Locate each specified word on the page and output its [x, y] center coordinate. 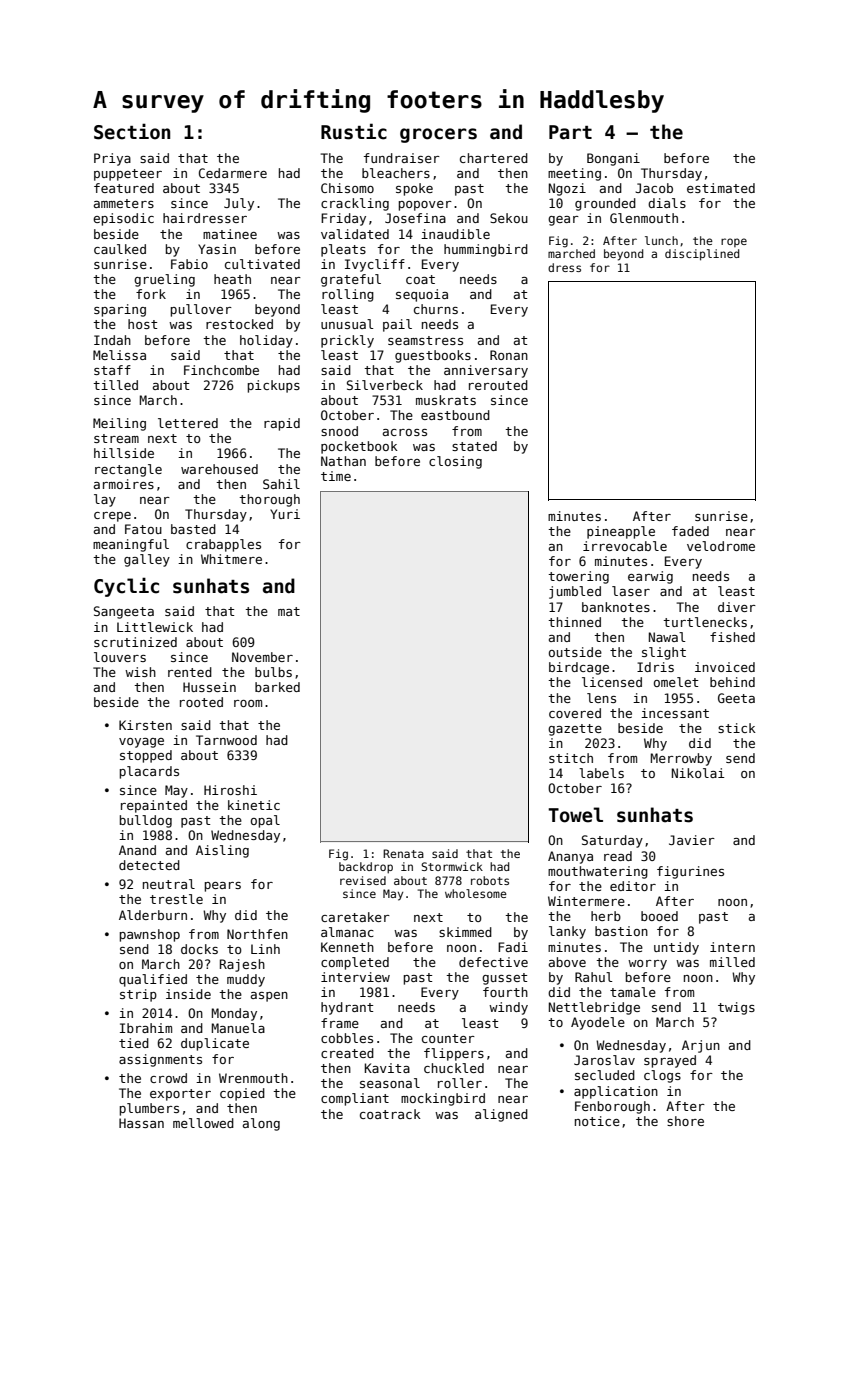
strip [138, 995]
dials [667, 203]
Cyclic [126, 587]
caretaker [355, 917]
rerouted [498, 385]
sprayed [670, 1061]
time [336, 476]
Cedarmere [233, 173]
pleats [343, 250]
